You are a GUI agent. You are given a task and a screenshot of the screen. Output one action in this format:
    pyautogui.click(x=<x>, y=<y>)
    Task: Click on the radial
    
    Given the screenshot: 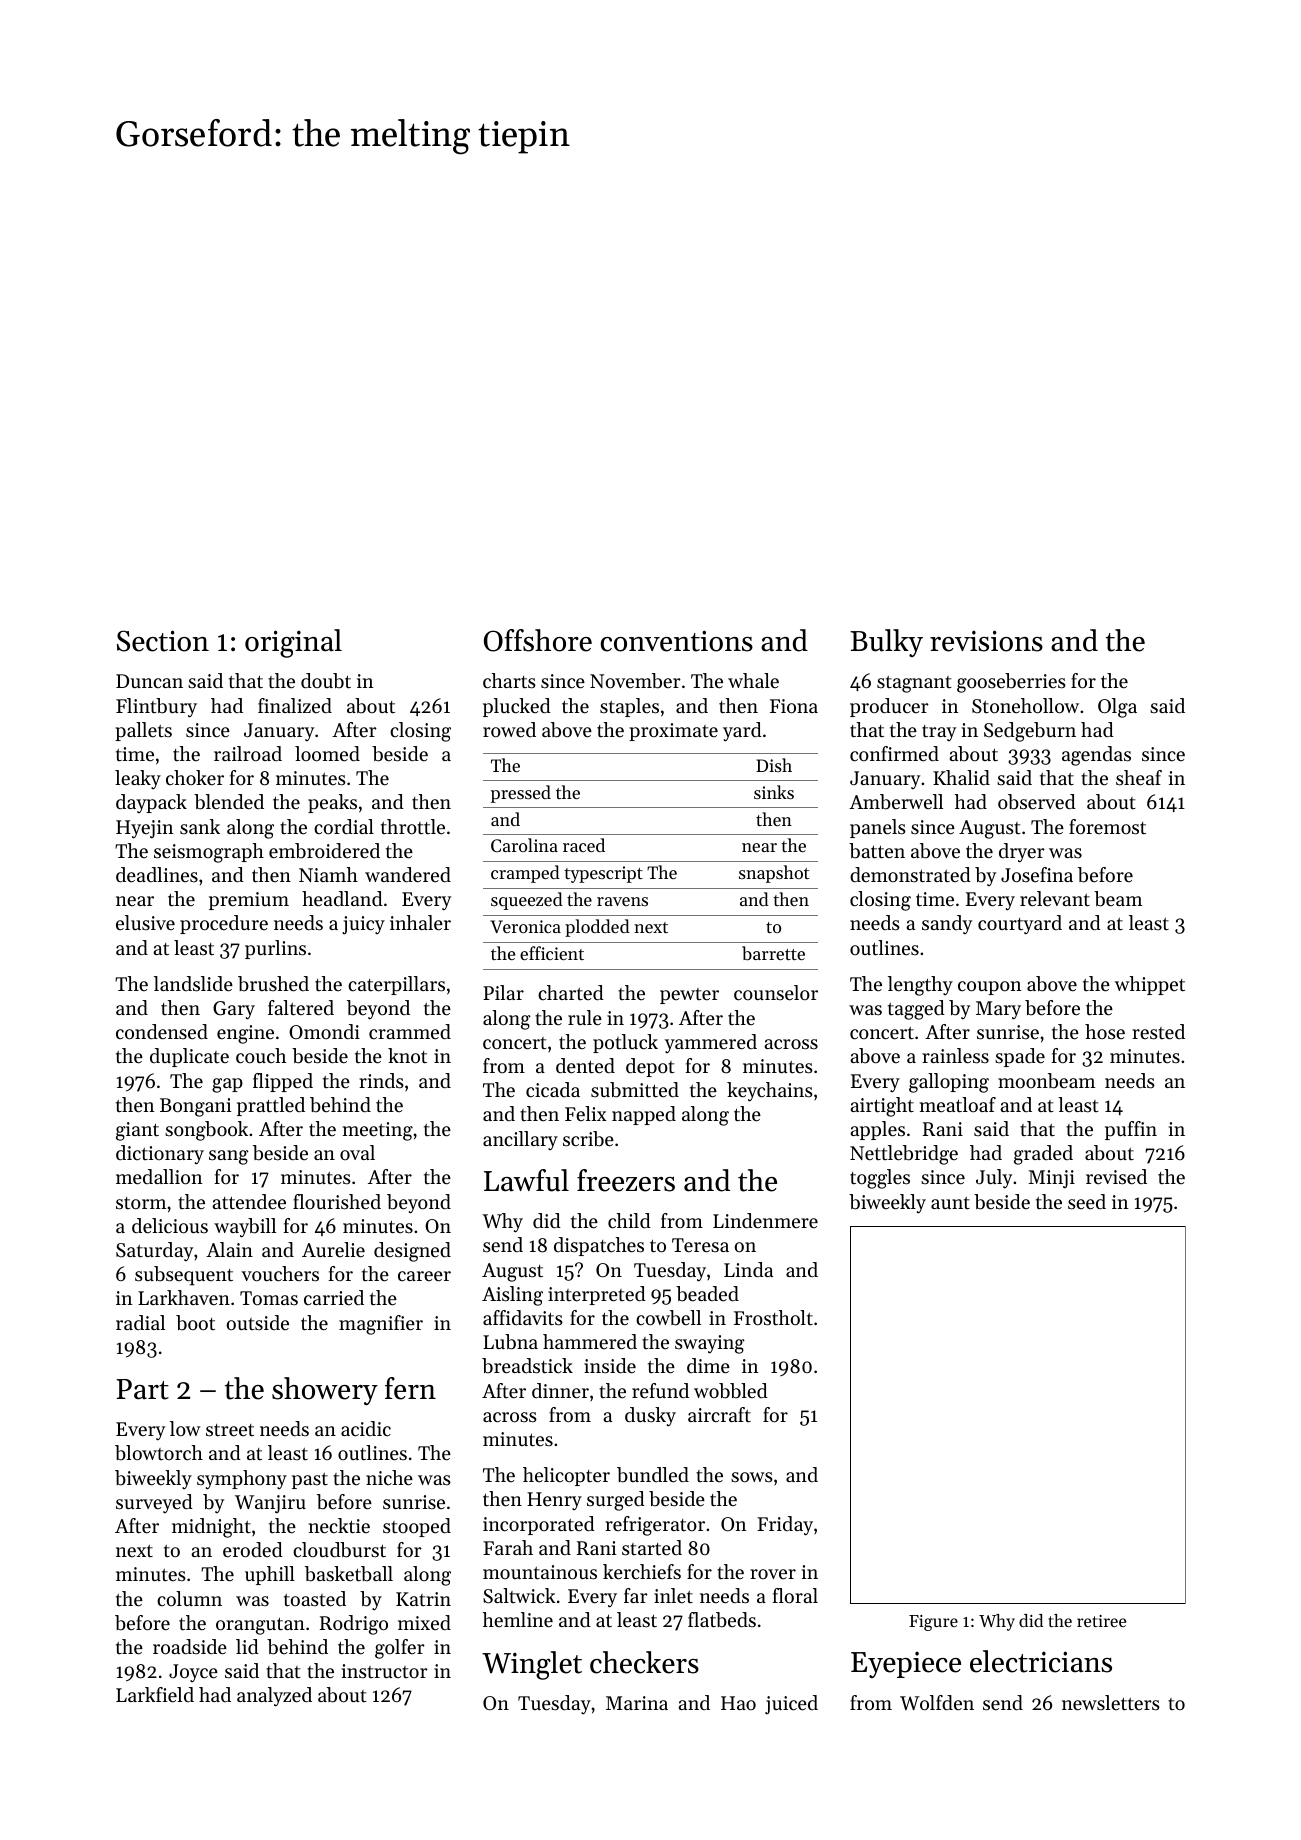 What is the action you would take?
    pyautogui.click(x=140, y=1322)
